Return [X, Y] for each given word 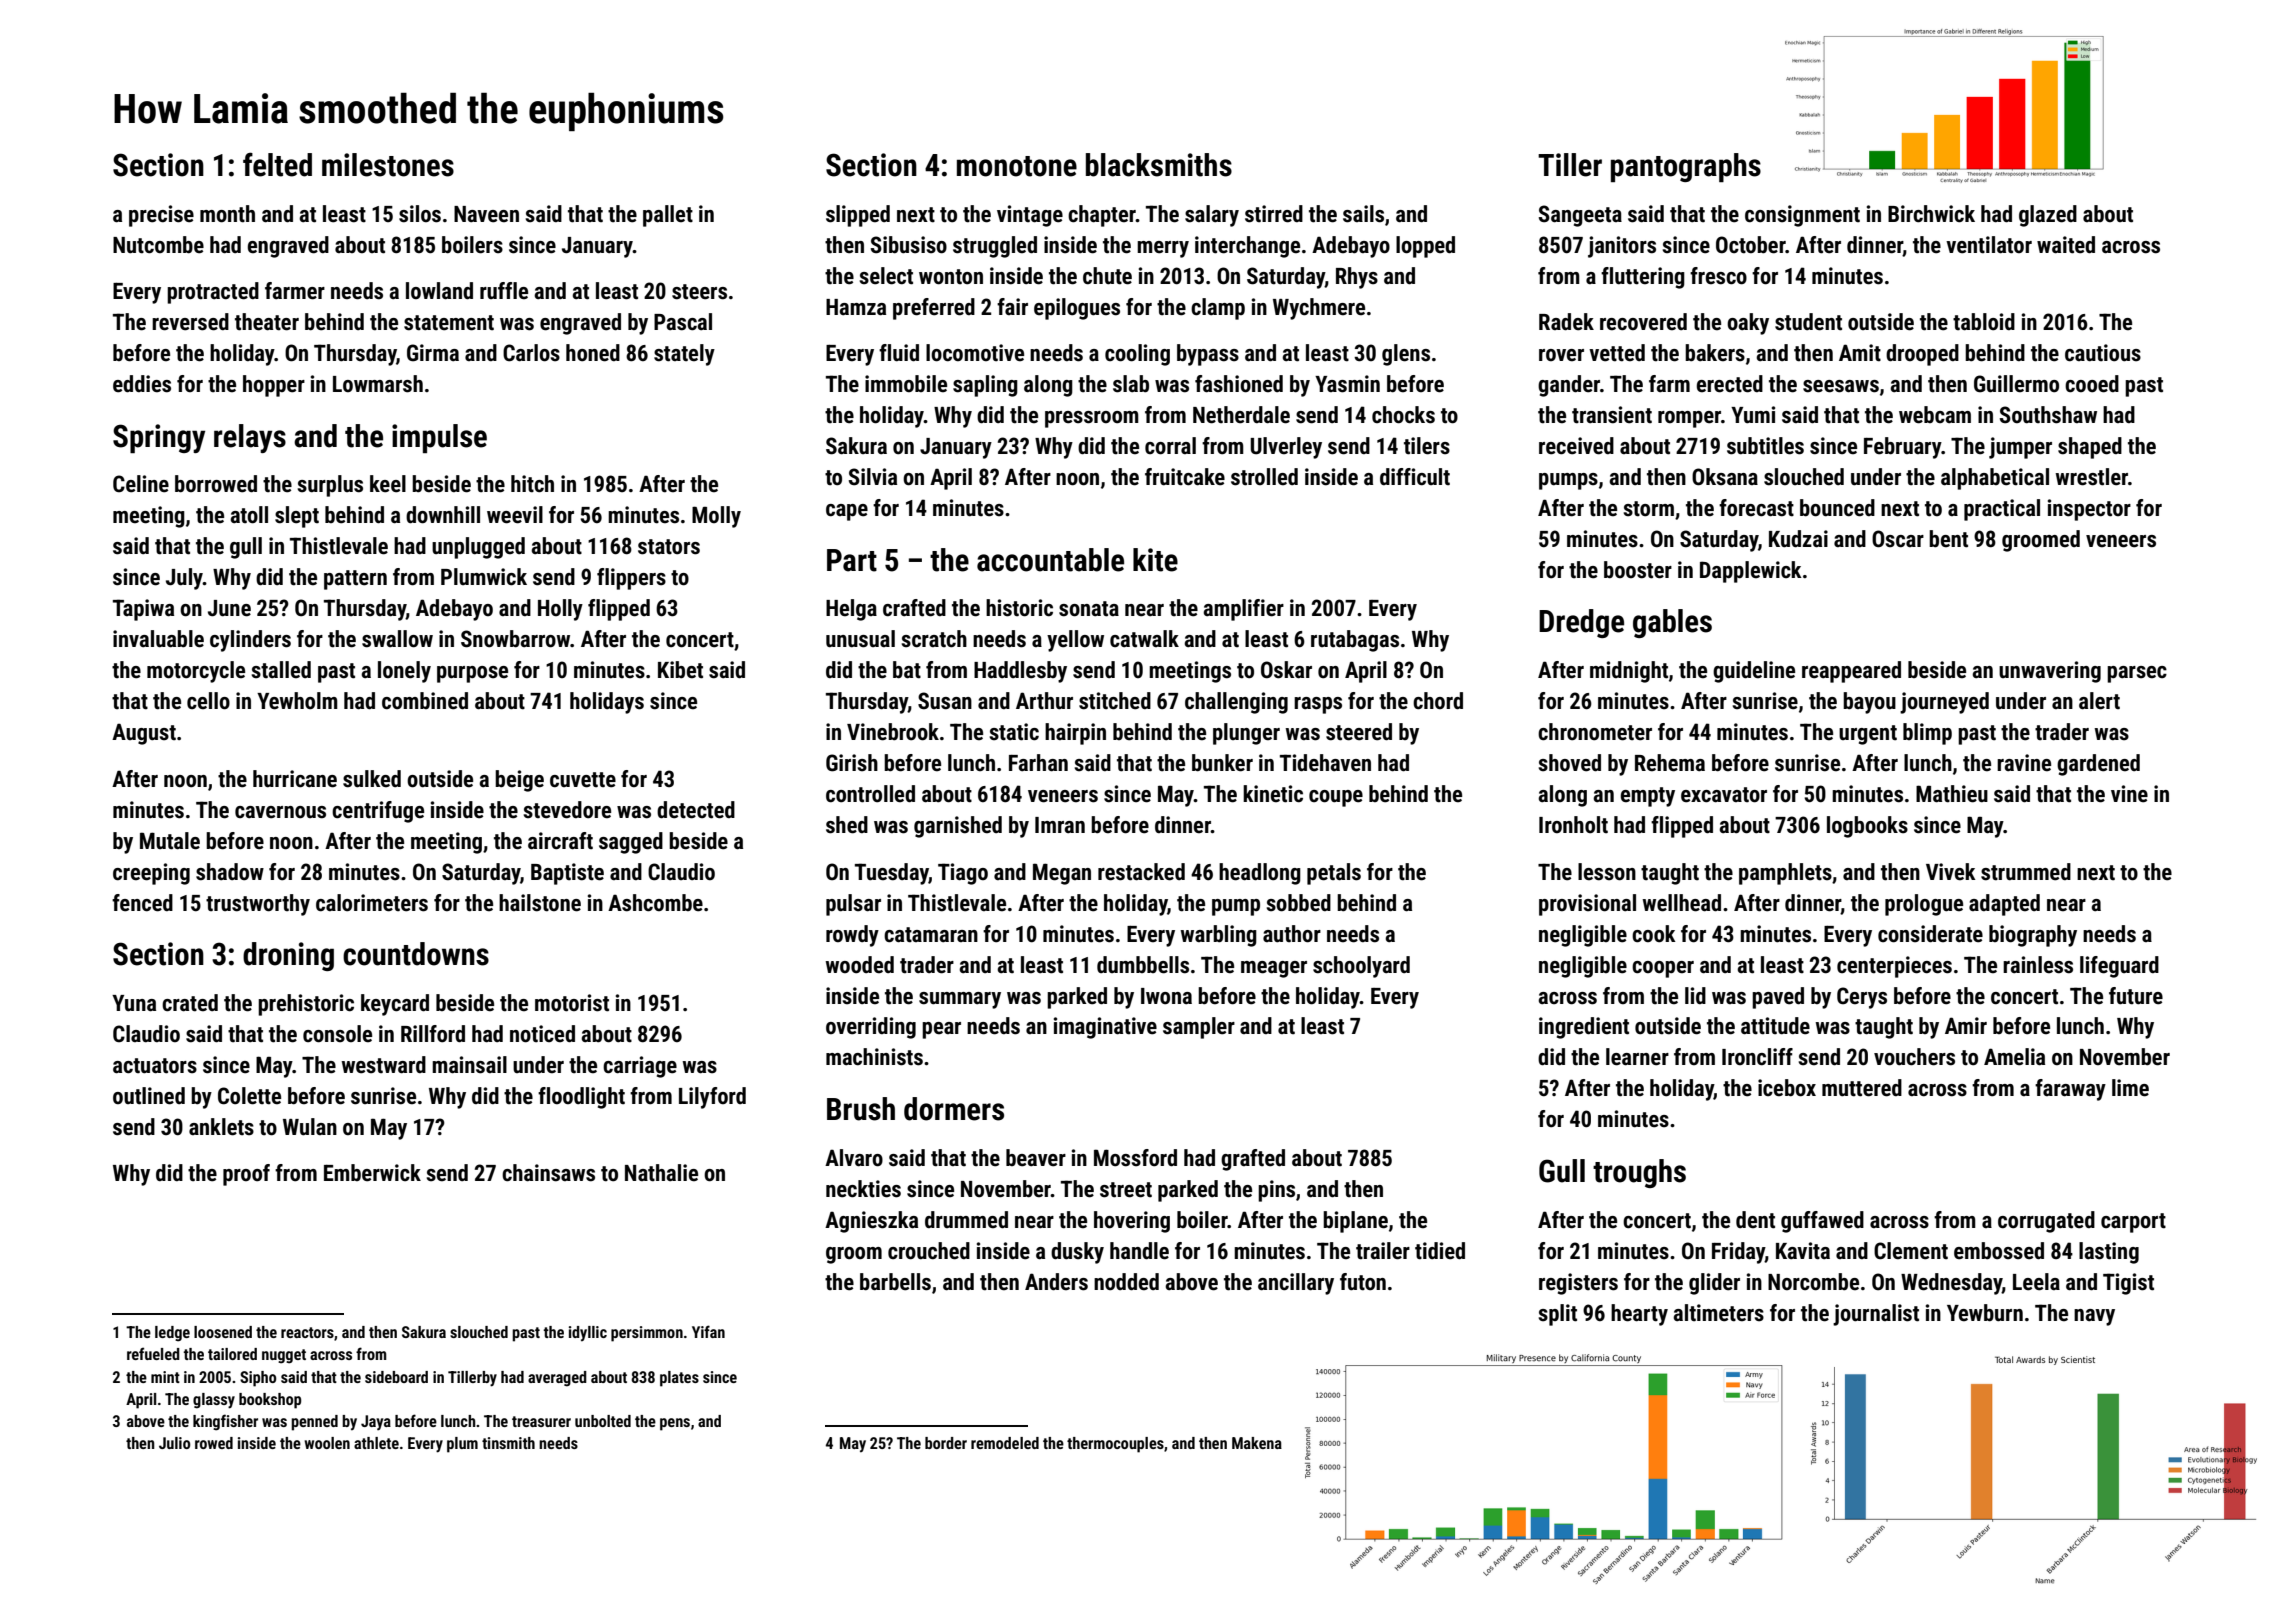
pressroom [1092, 419]
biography [2033, 936]
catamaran [931, 935]
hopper [274, 386]
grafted [1253, 1160]
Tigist [2128, 1284]
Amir [1966, 1025]
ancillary [1296, 1284]
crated [190, 1003]
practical [2002, 510]
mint [165, 1377]
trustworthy [258, 905]
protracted [213, 293]
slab [1131, 384]
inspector [2089, 510]
